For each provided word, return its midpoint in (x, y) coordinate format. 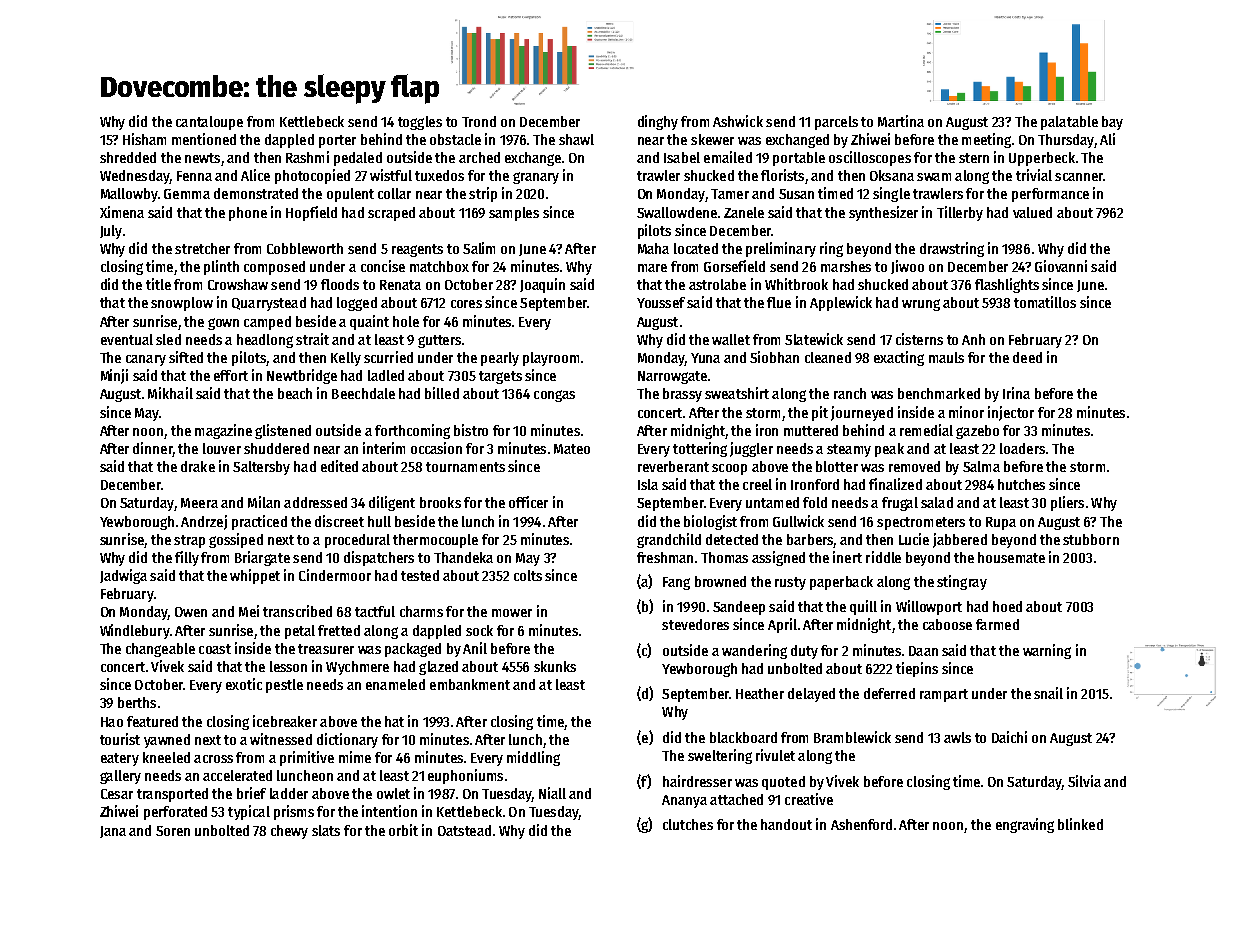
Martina (901, 121)
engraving (1025, 825)
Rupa (1001, 523)
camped (267, 323)
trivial (1034, 175)
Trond (479, 121)
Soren (173, 831)
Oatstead (464, 830)
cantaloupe (209, 123)
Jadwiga (123, 576)
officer (528, 502)
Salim (479, 248)
